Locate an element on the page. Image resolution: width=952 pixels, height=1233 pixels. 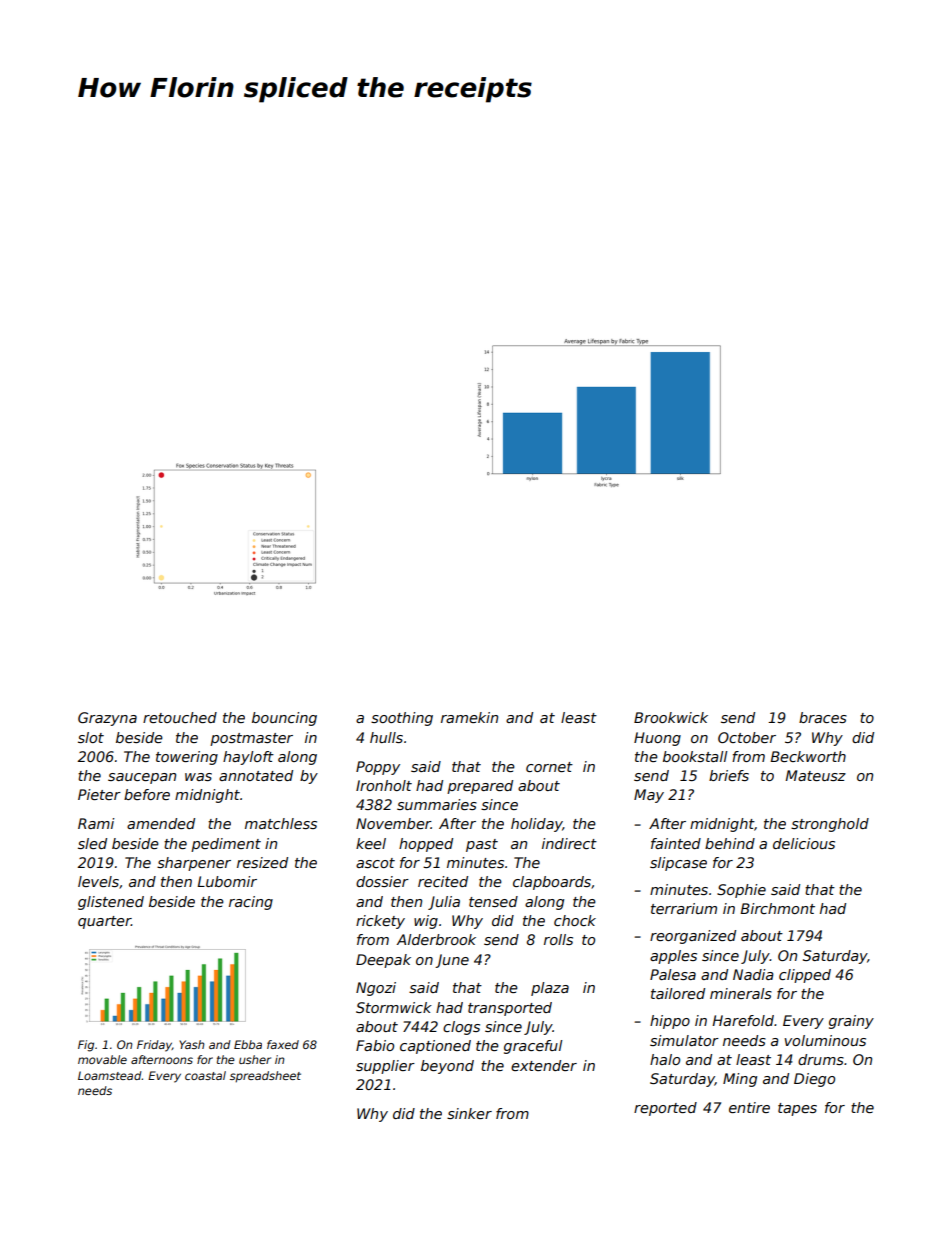
summaries is located at coordinates (437, 804).
